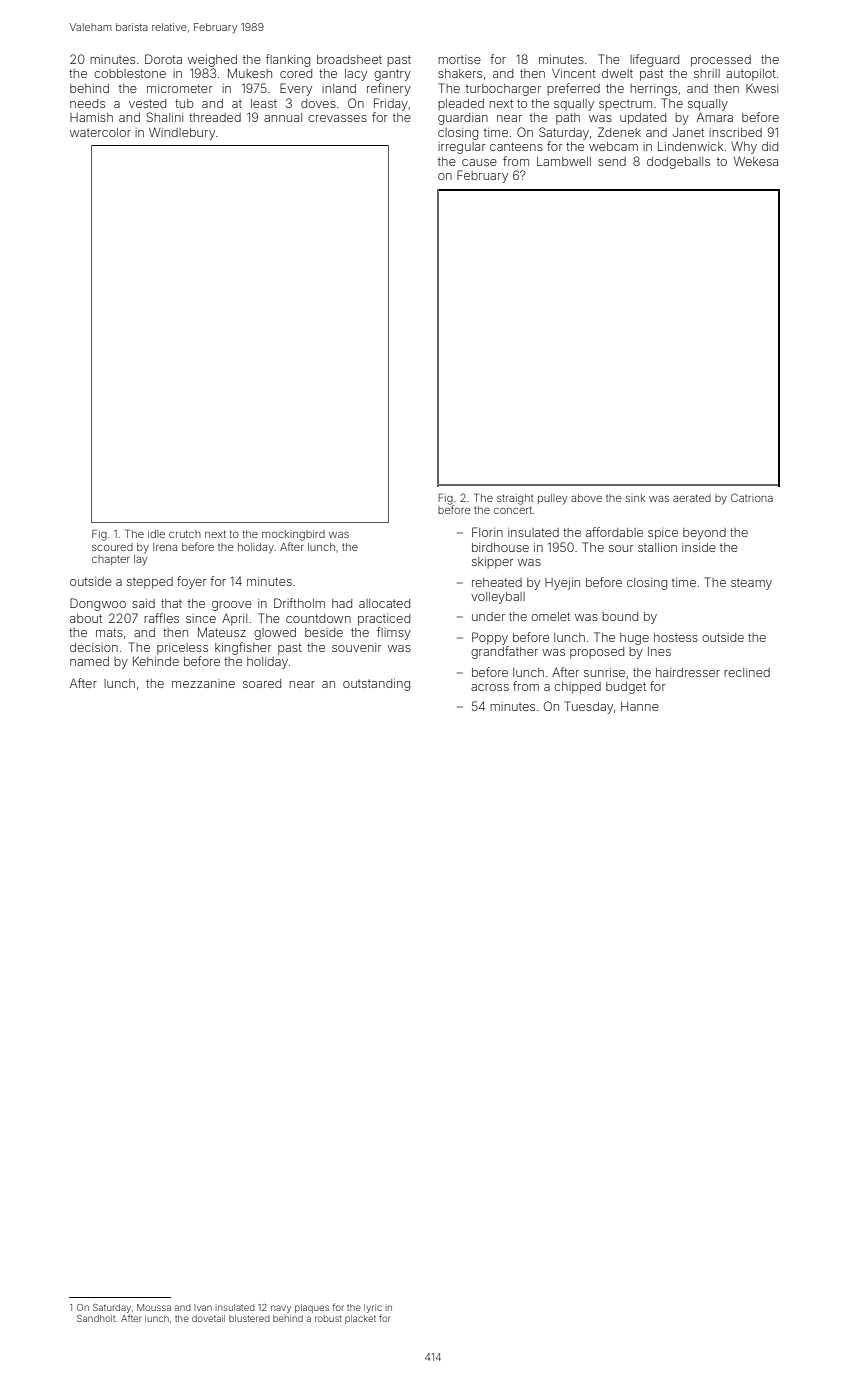 The width and height of the screenshot is (849, 1400). I want to click on Sandholt, so click(96, 1318).
